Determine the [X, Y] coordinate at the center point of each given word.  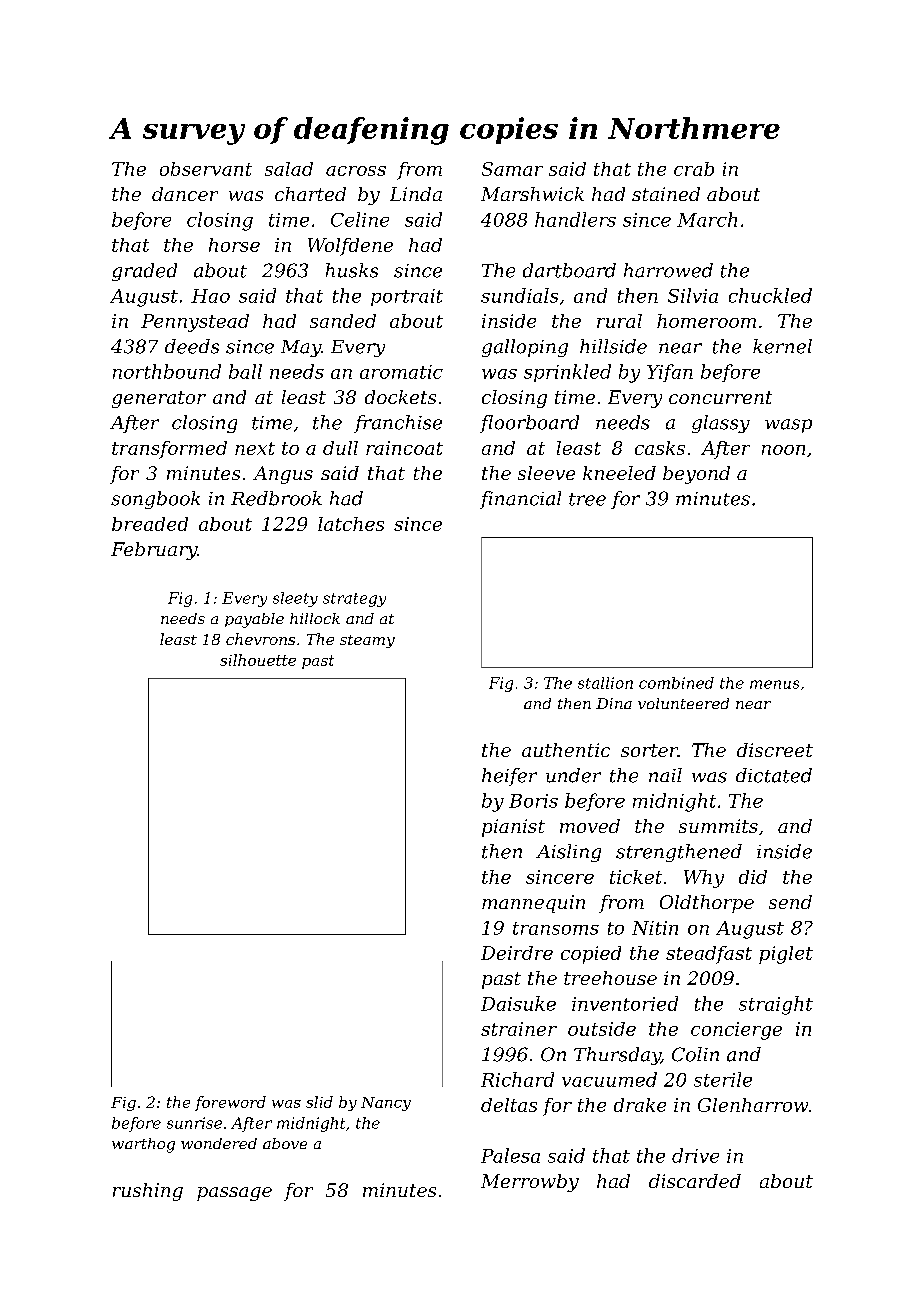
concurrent [720, 397]
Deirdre [517, 953]
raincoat [404, 448]
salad [289, 169]
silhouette [258, 660]
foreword [230, 1103]
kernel [782, 346]
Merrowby [530, 1183]
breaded [150, 524]
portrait [407, 297]
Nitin [655, 928]
